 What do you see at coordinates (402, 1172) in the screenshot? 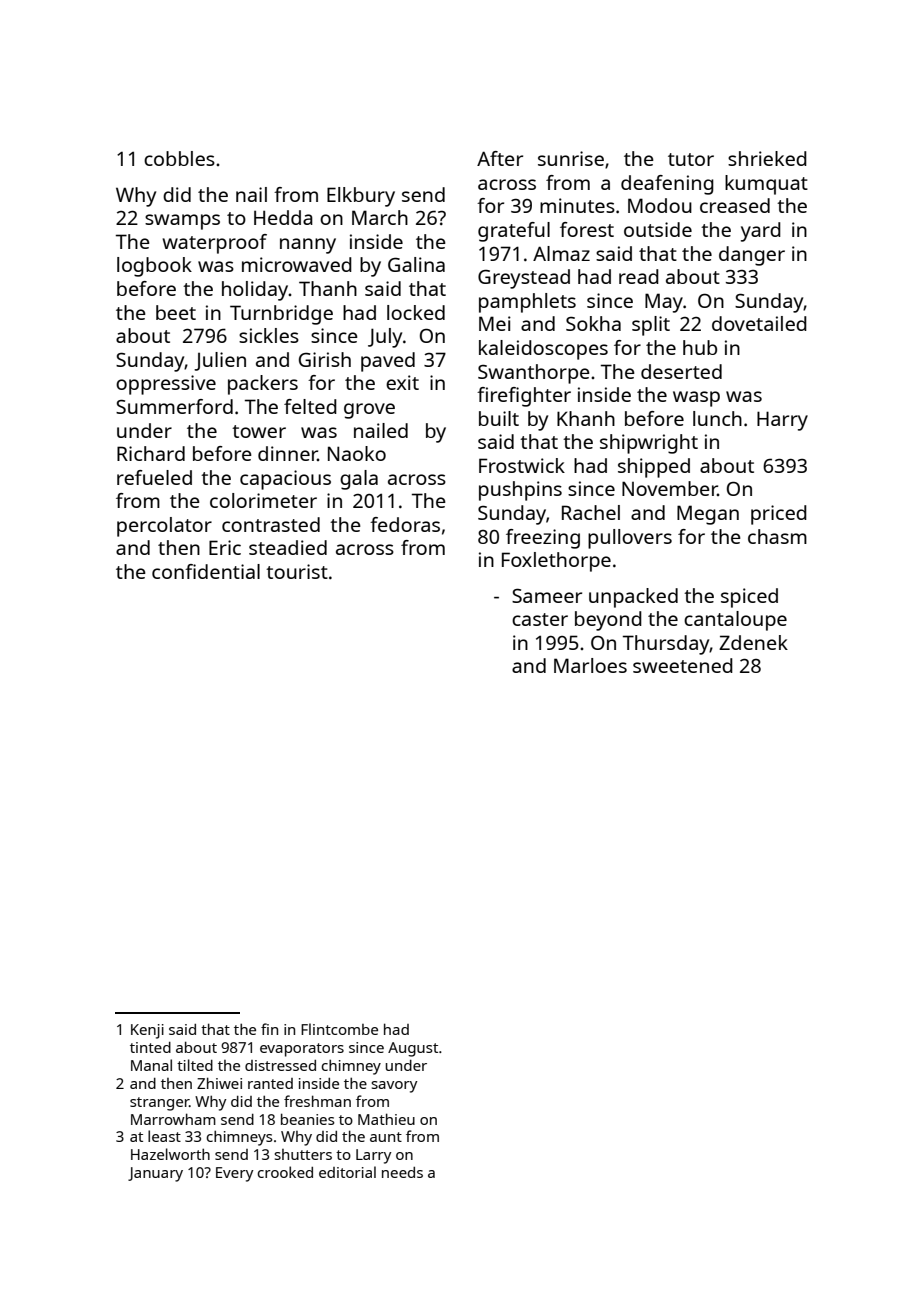
I see `needs` at bounding box center [402, 1172].
